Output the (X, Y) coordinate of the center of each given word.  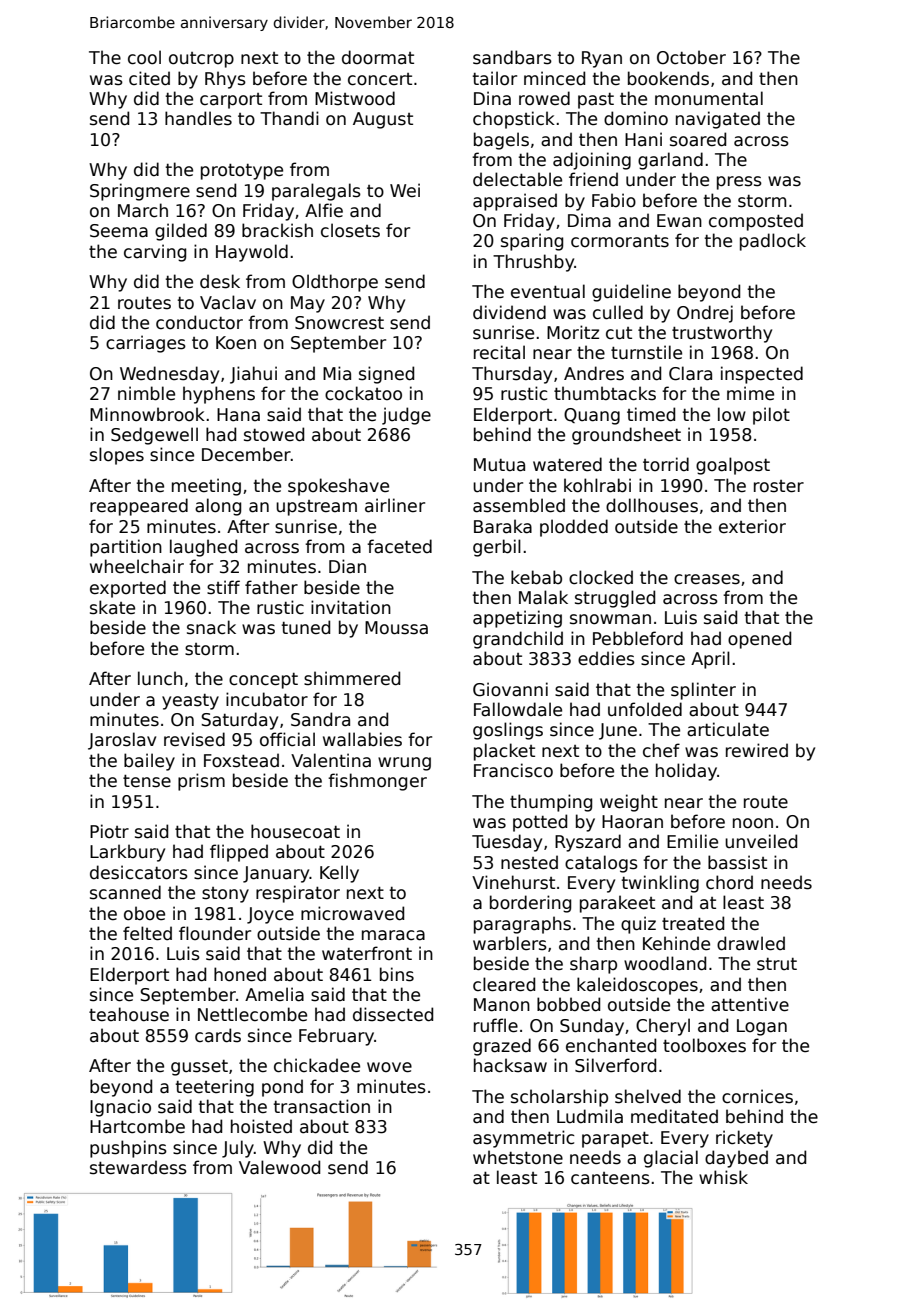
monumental (709, 98)
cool (144, 57)
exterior (752, 526)
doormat (378, 57)
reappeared (139, 507)
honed (240, 974)
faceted (399, 546)
